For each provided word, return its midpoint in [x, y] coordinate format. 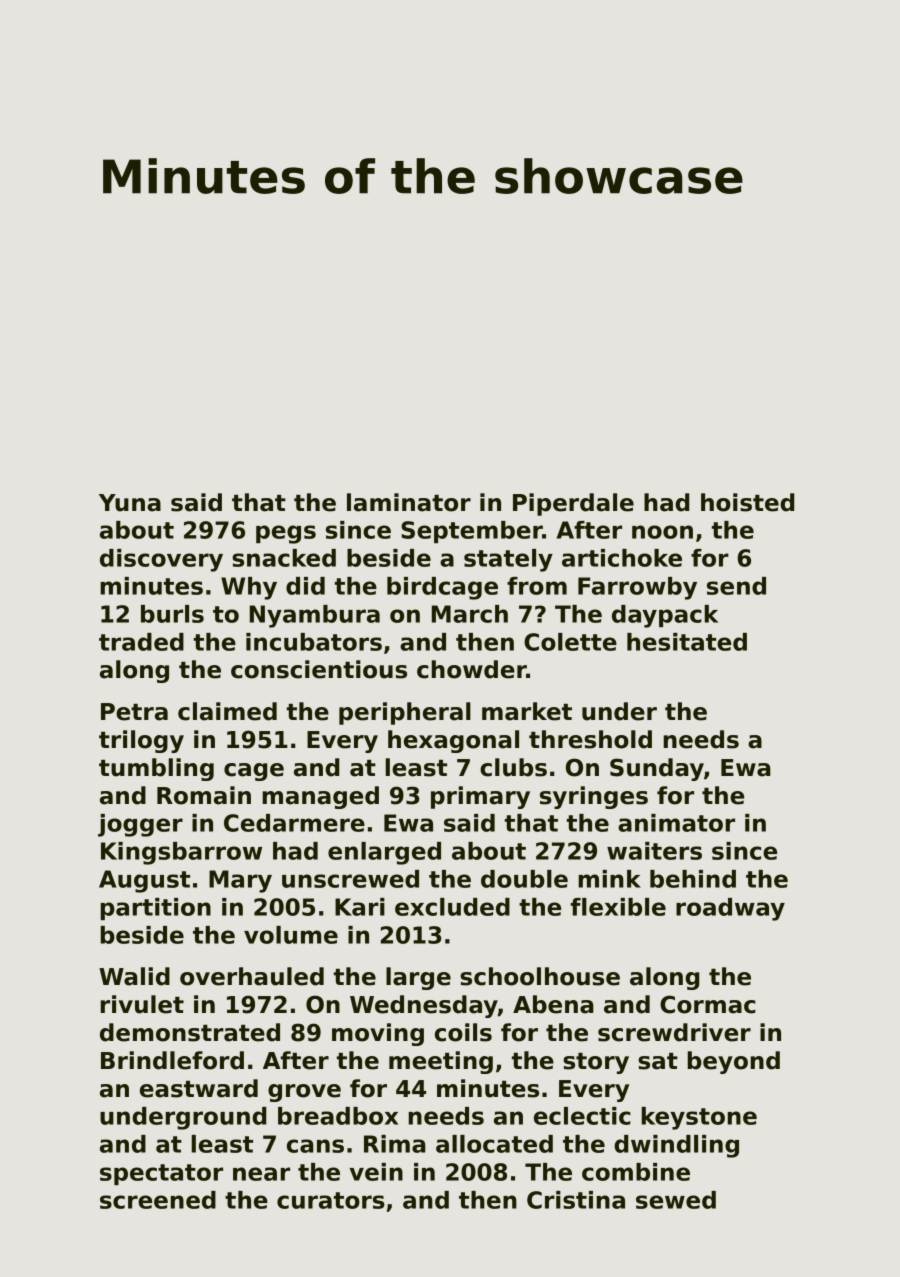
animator [676, 823]
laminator [409, 502]
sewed [676, 1200]
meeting [441, 1062]
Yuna [130, 503]
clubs [513, 767]
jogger [140, 825]
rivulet [142, 1004]
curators [331, 1200]
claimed [227, 711]
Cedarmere [294, 823]
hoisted [747, 502]
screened [158, 1200]
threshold [590, 739]
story [596, 1063]
